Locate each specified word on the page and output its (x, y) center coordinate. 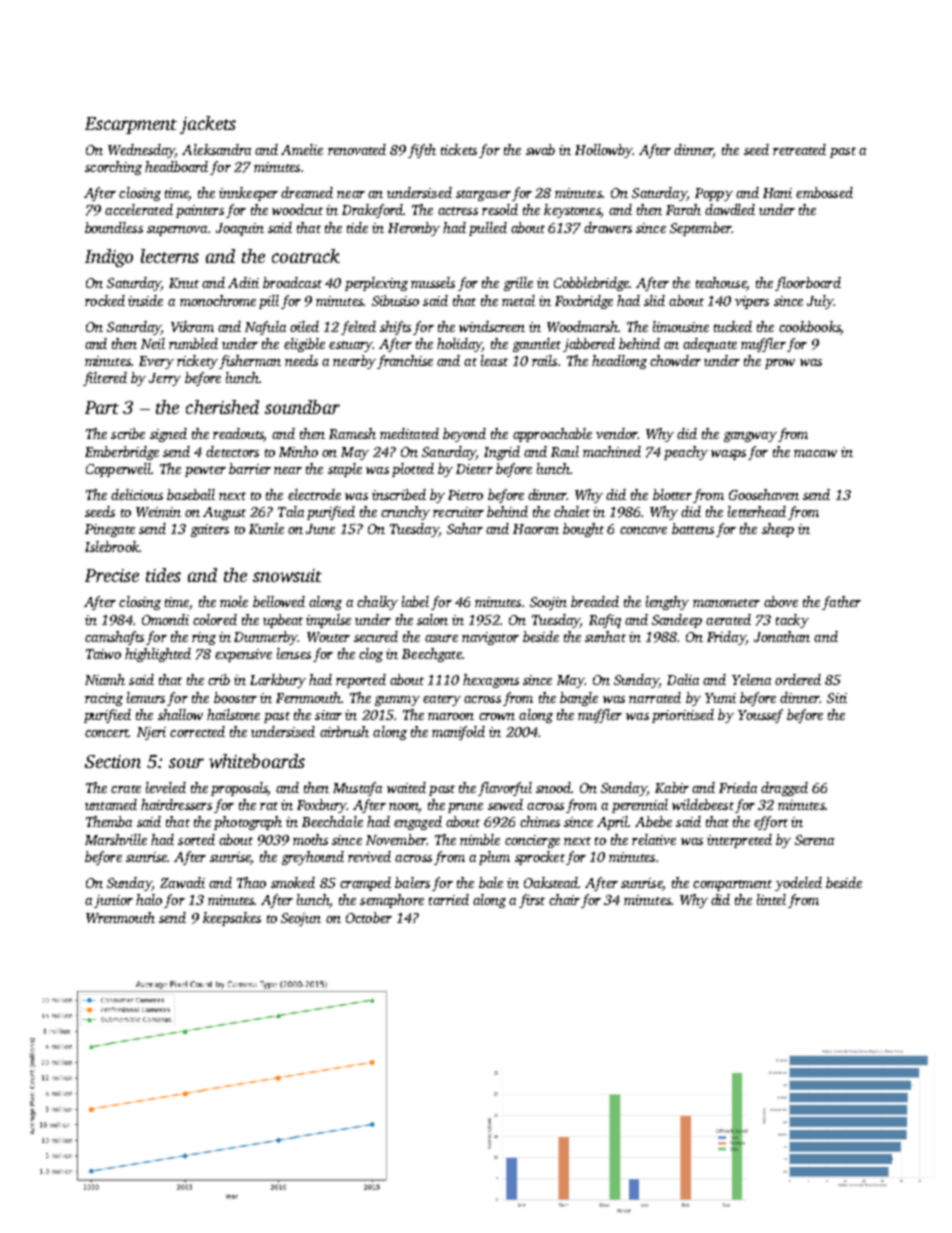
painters (200, 211)
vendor (617, 433)
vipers (752, 302)
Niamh (105, 679)
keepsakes (232, 919)
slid (654, 300)
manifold (458, 733)
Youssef (760, 716)
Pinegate (110, 530)
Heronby (414, 229)
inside (145, 300)
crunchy (405, 513)
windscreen (492, 326)
